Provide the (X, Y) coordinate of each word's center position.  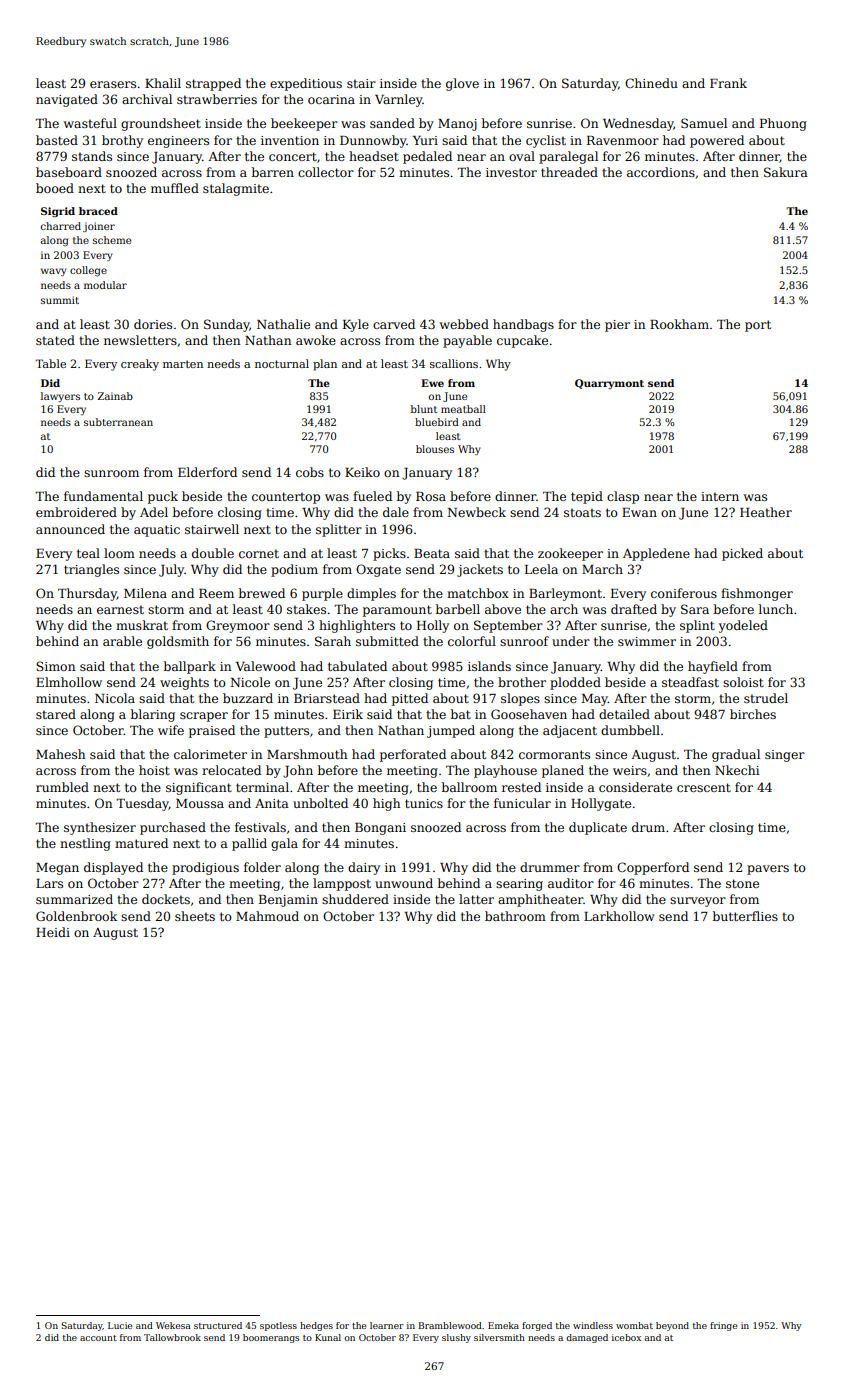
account (98, 1338)
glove (462, 84)
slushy (456, 1338)
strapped (213, 84)
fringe (723, 1326)
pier (617, 326)
